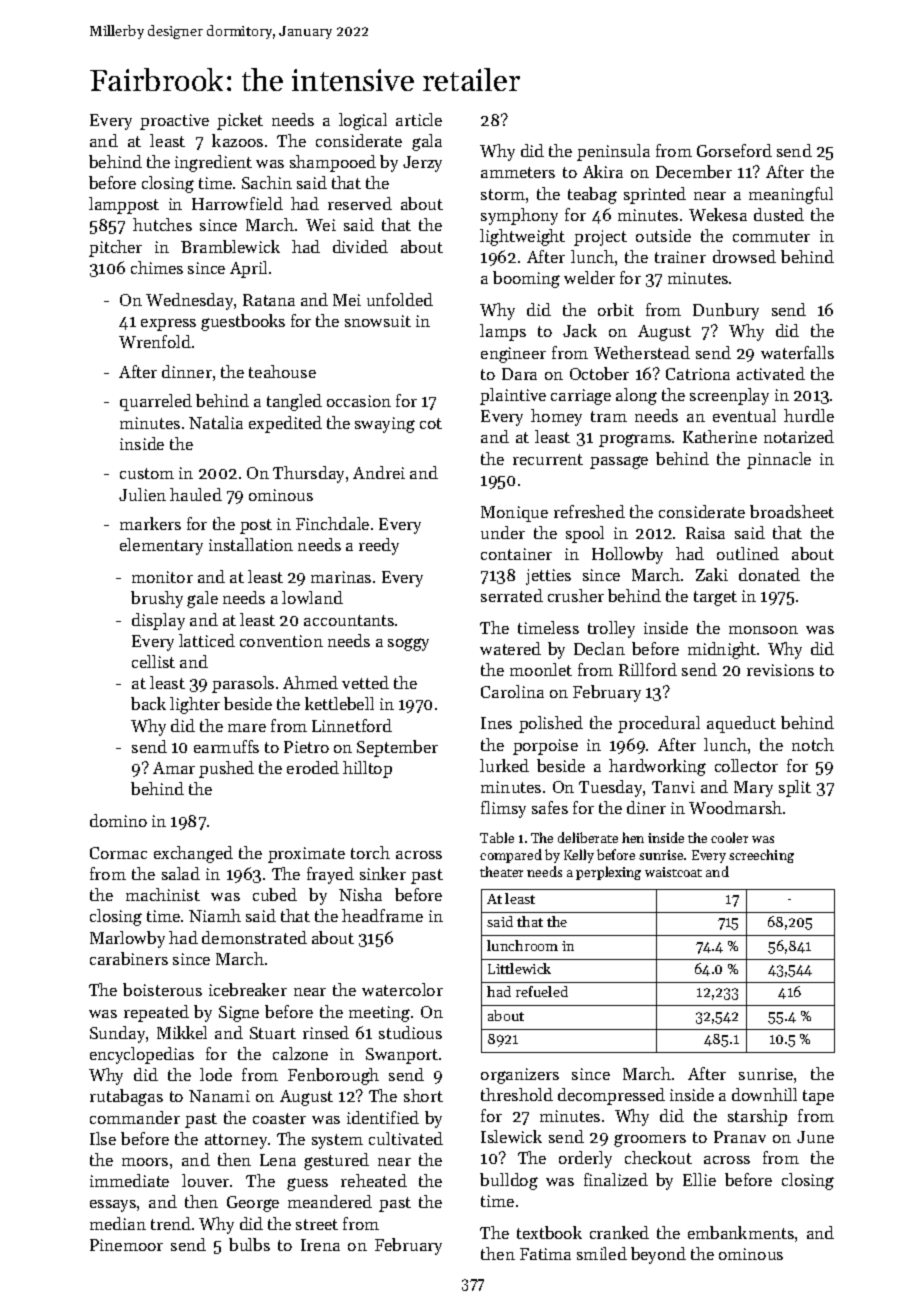  What do you see at coordinates (320, 1245) in the page?
I see `Irena` at bounding box center [320, 1245].
